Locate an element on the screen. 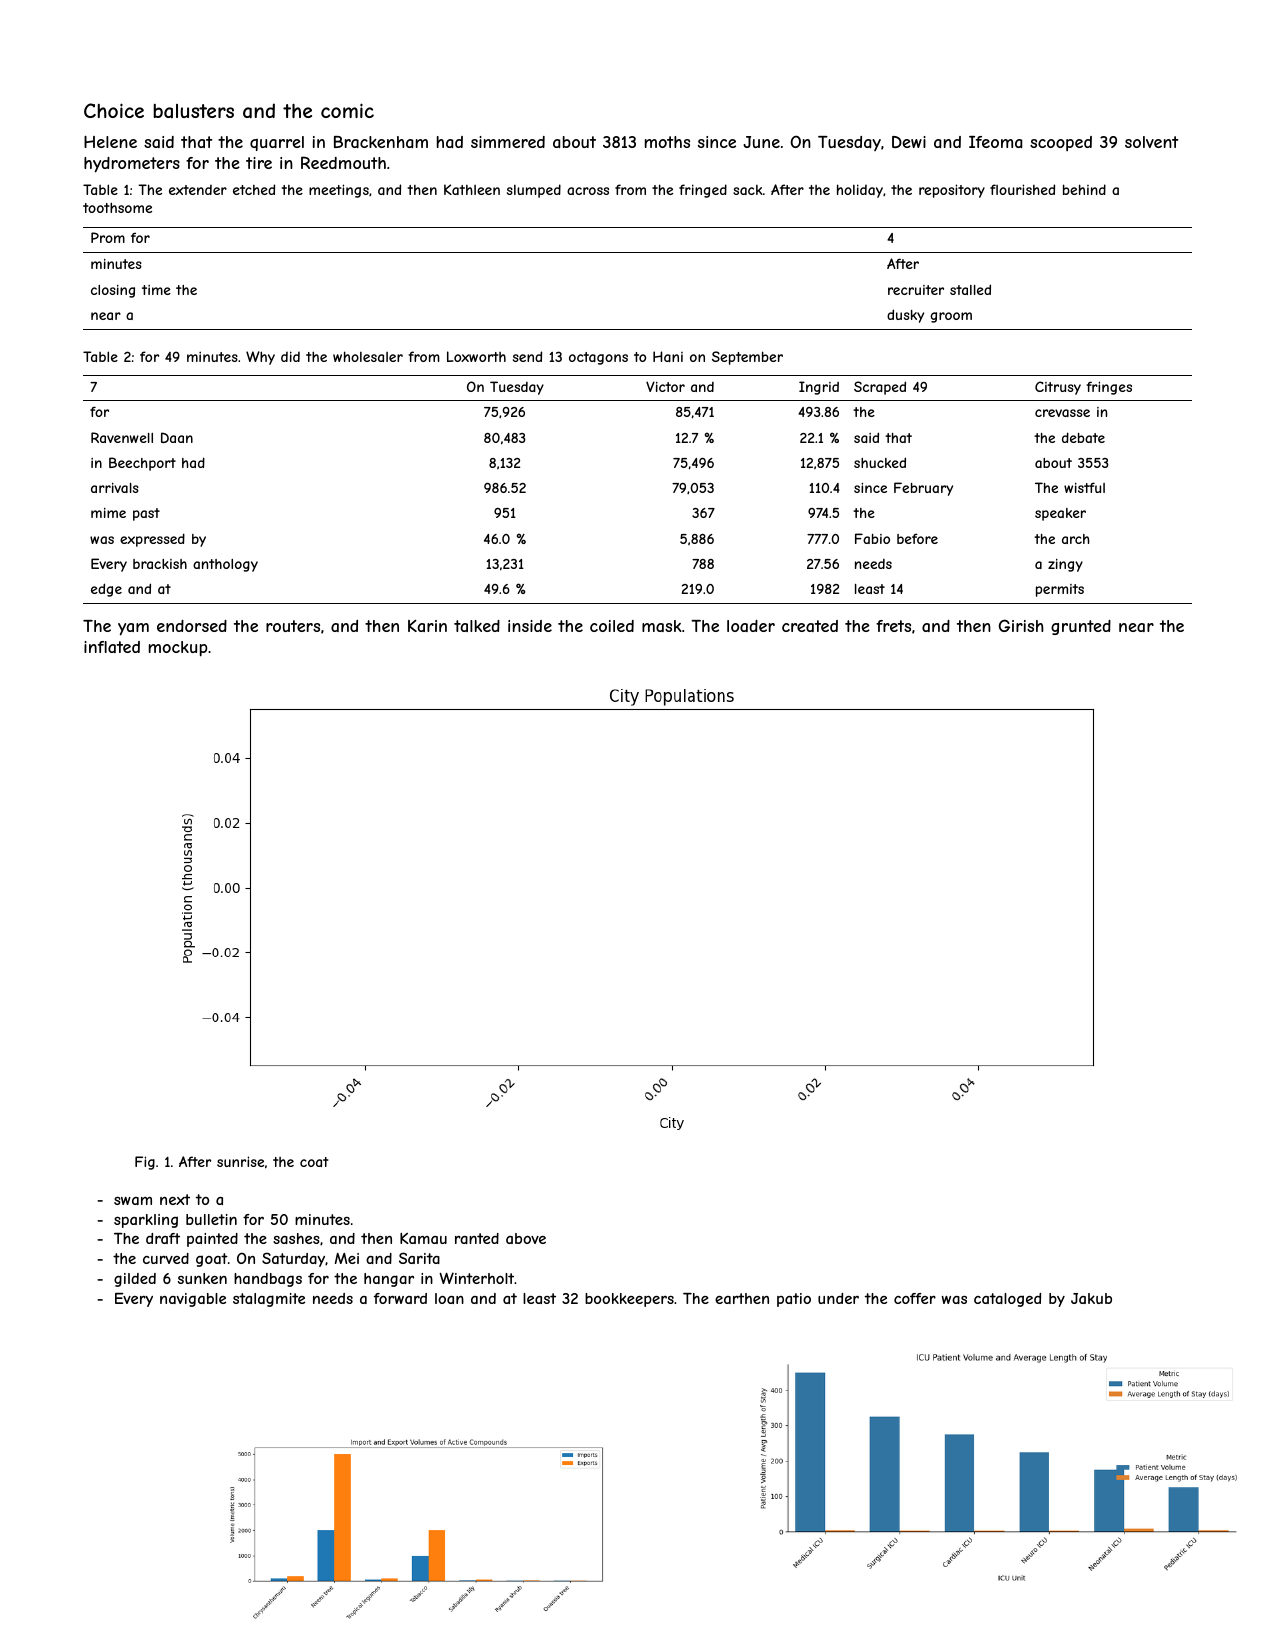 This screenshot has height=1649, width=1275. Ifeoma is located at coordinates (995, 142).
